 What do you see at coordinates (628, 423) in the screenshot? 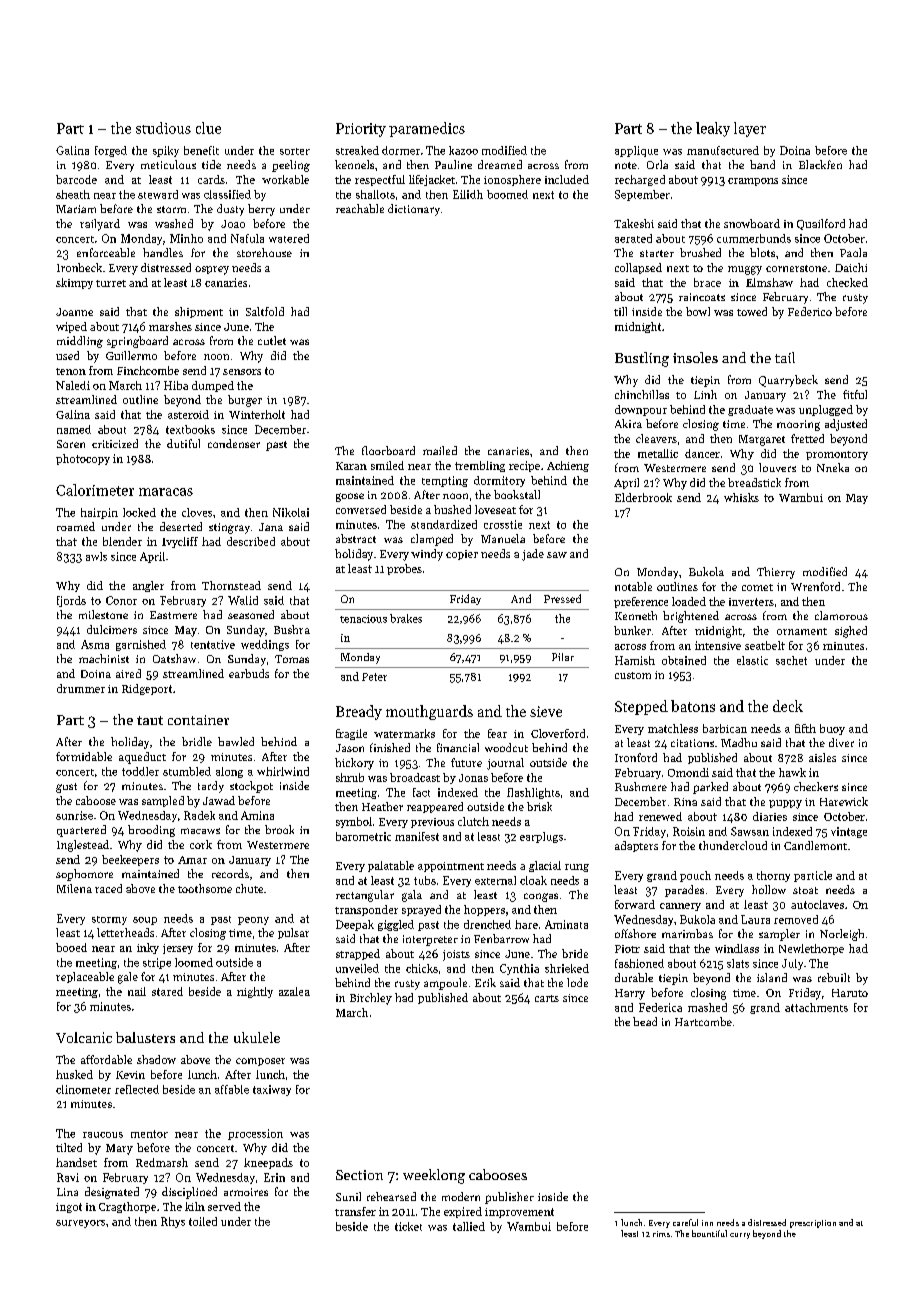
I see `Akira` at bounding box center [628, 423].
